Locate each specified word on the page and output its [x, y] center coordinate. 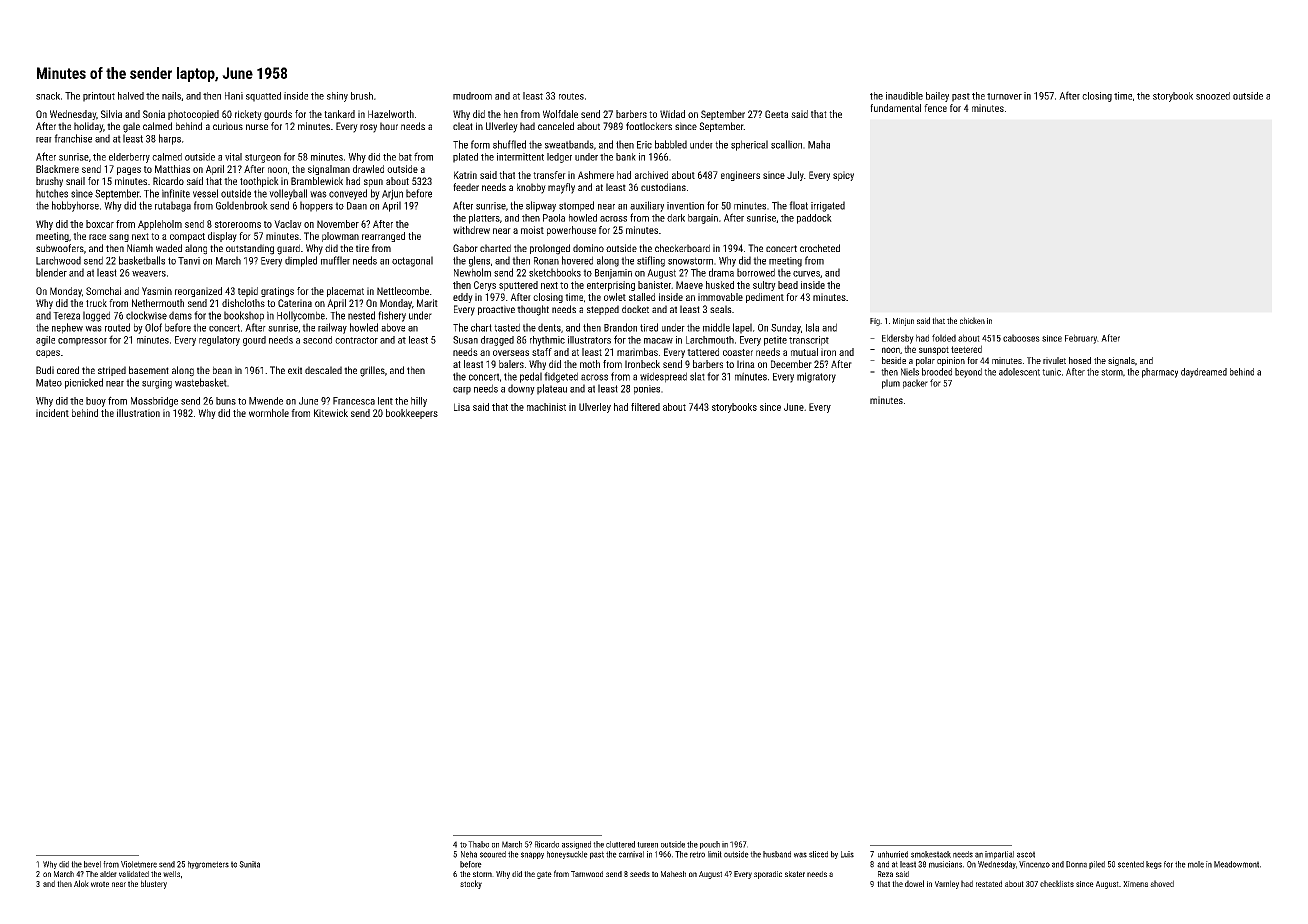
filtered [645, 407]
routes [571, 96]
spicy [843, 176]
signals [1121, 361]
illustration [138, 413]
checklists [1057, 883]
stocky [471, 884]
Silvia [111, 114]
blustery [154, 884]
